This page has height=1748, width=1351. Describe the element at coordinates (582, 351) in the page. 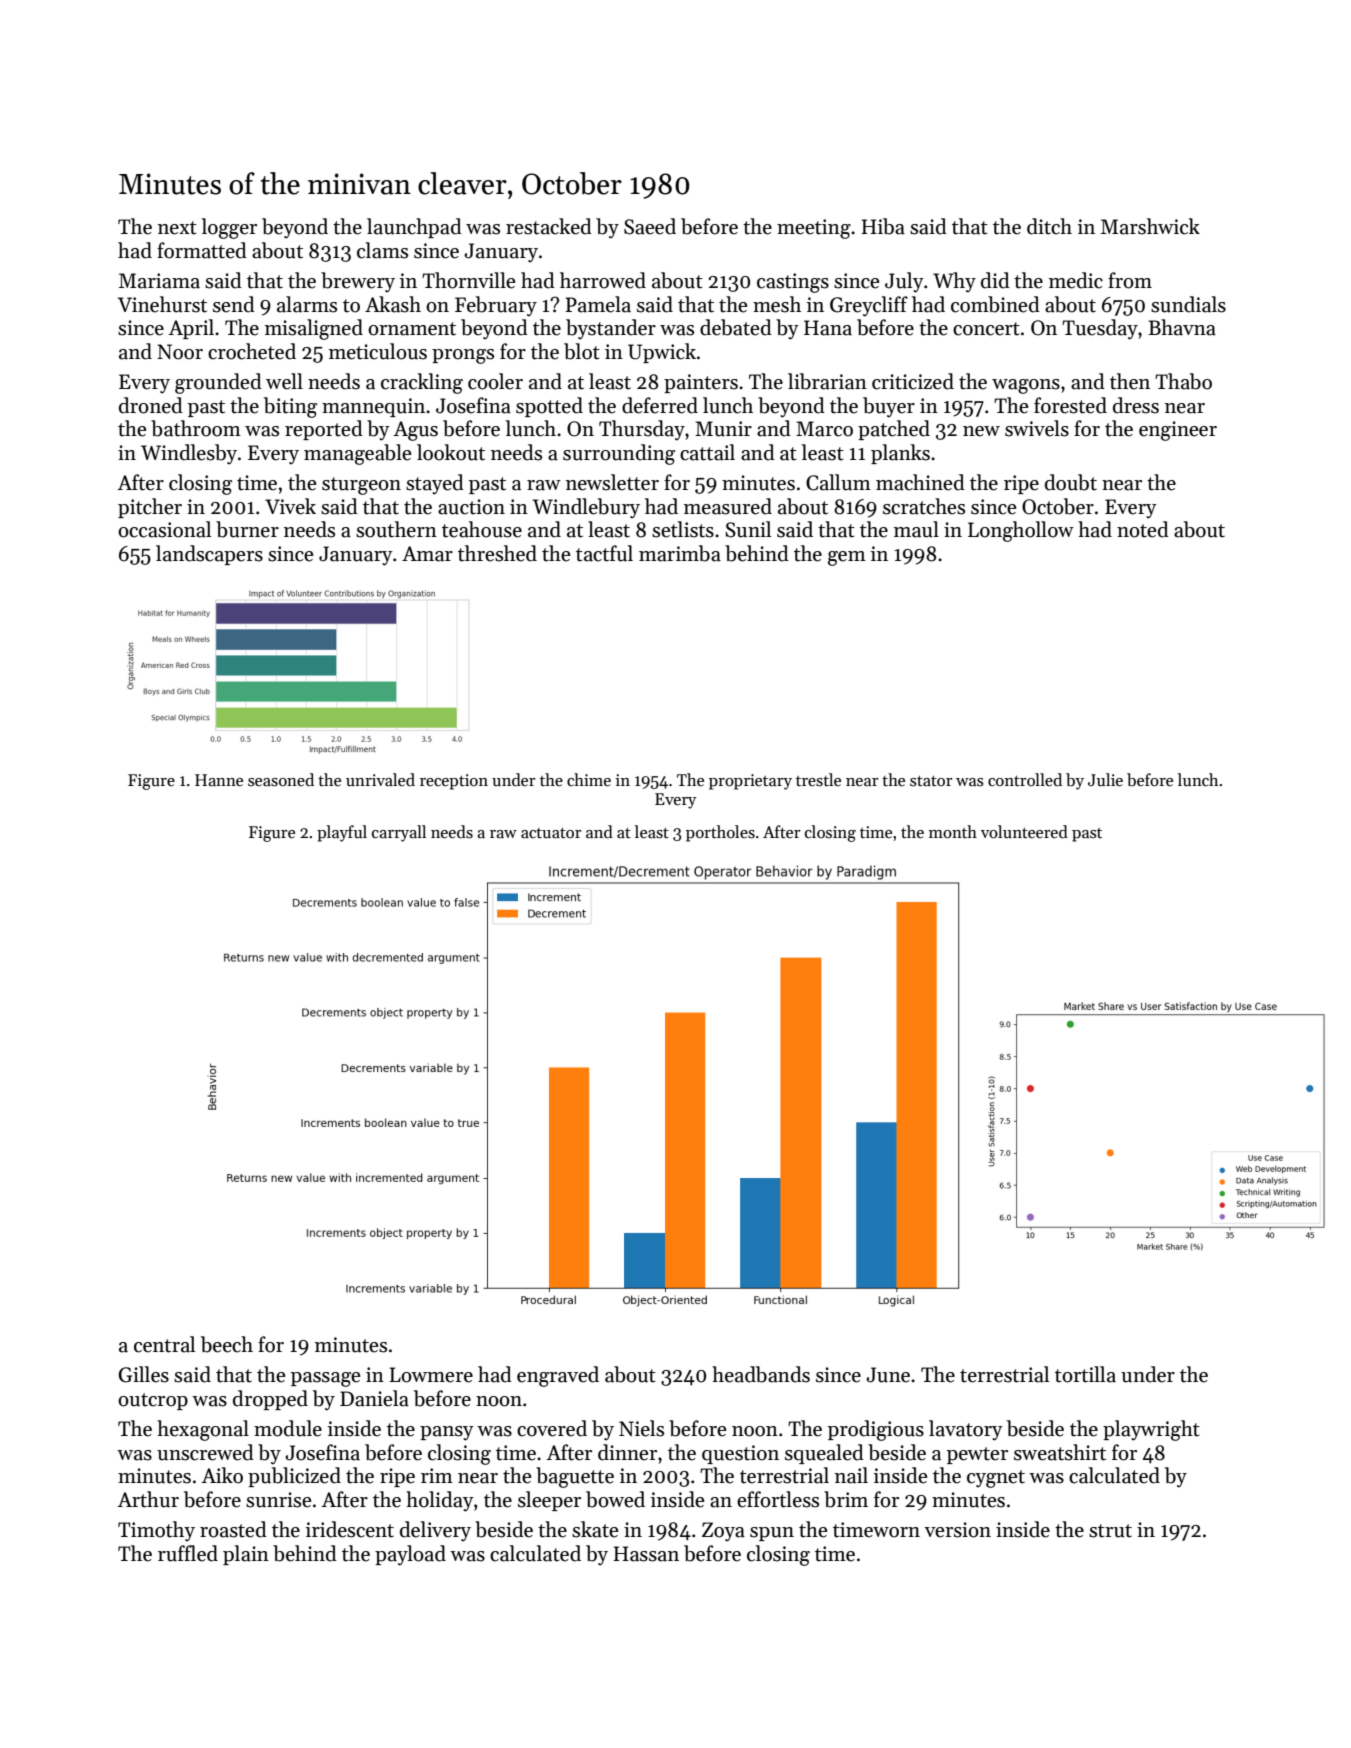

I see `blot` at that location.
